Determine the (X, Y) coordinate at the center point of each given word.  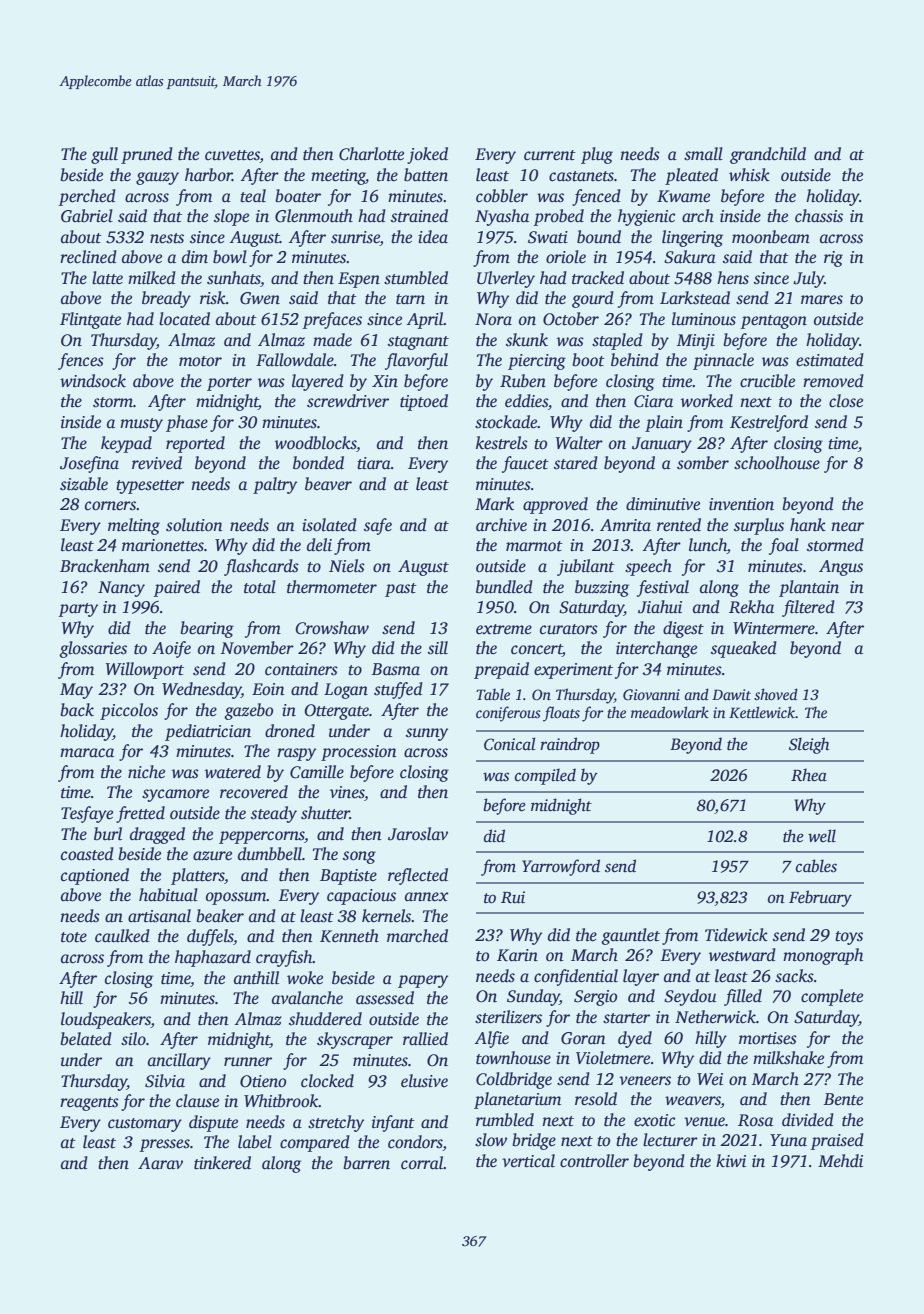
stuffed (398, 690)
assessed (385, 998)
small (703, 154)
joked (427, 155)
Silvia (165, 1081)
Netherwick (715, 1017)
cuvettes (232, 156)
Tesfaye (87, 814)
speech (648, 567)
